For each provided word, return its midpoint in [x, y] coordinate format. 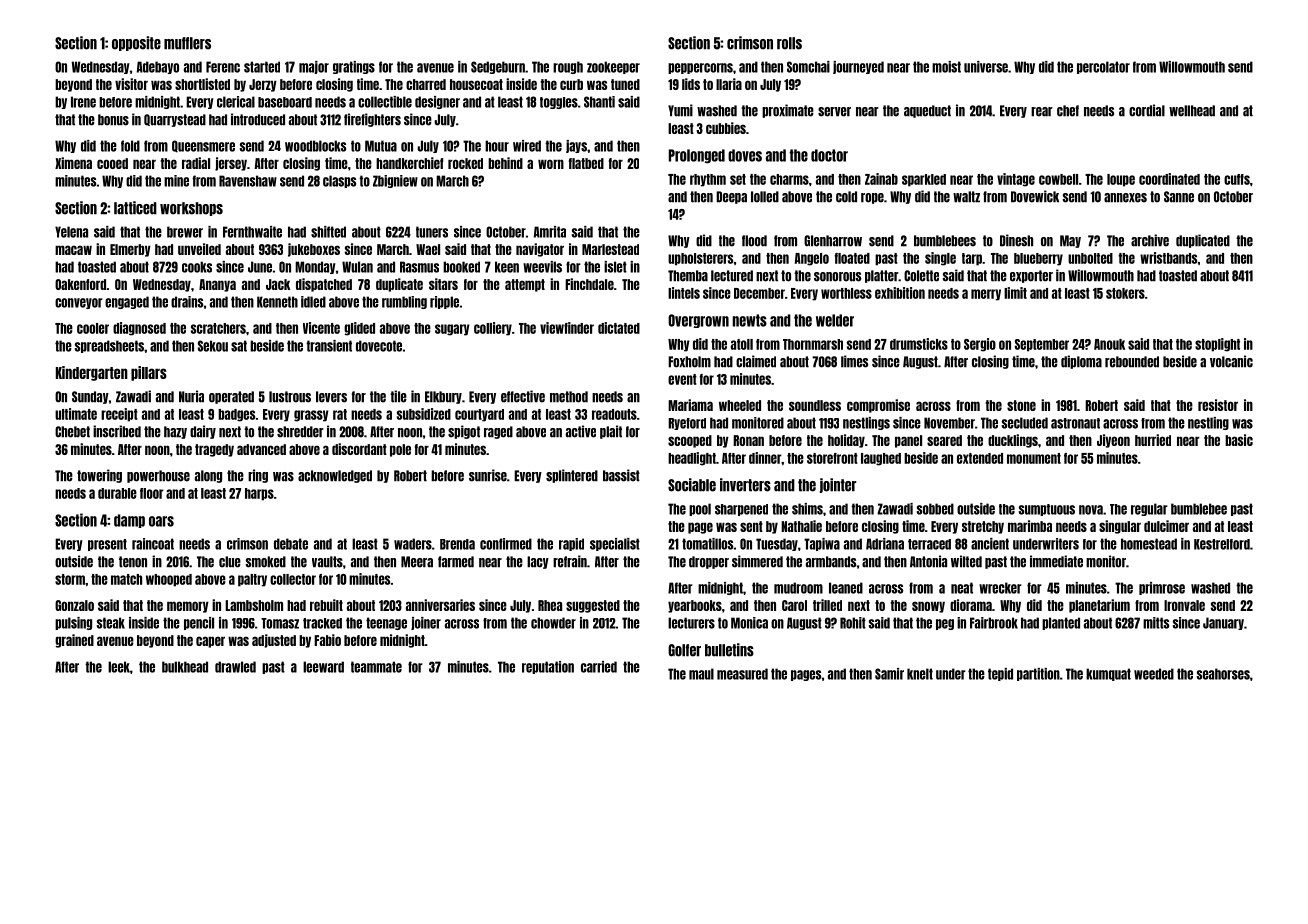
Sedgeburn [498, 67]
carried [599, 667]
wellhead [1192, 111]
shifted [328, 232]
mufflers [187, 43]
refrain [570, 561]
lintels [684, 293]
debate [291, 544]
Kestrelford [1222, 544]
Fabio [327, 640]
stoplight [1217, 345]
